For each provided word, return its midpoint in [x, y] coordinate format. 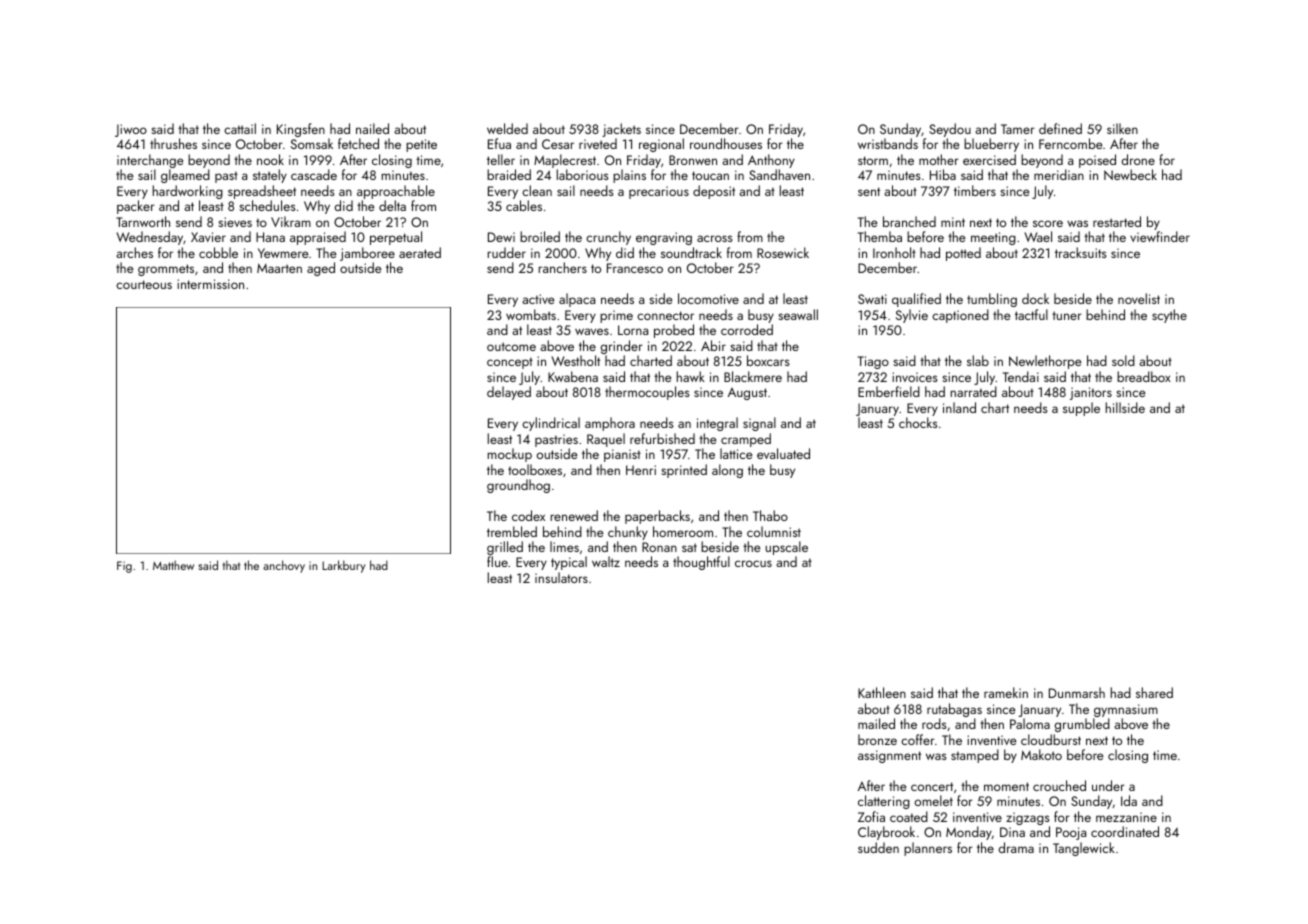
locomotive [708, 298]
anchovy [284, 566]
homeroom [683, 531]
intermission [210, 284]
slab [978, 360]
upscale [787, 548]
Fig [124, 567]
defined [1060, 128]
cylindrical [551, 424]
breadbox [1144, 376]
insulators [561, 577]
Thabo [770, 515]
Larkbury [344, 566]
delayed [509, 393]
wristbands [888, 143]
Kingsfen [301, 130]
